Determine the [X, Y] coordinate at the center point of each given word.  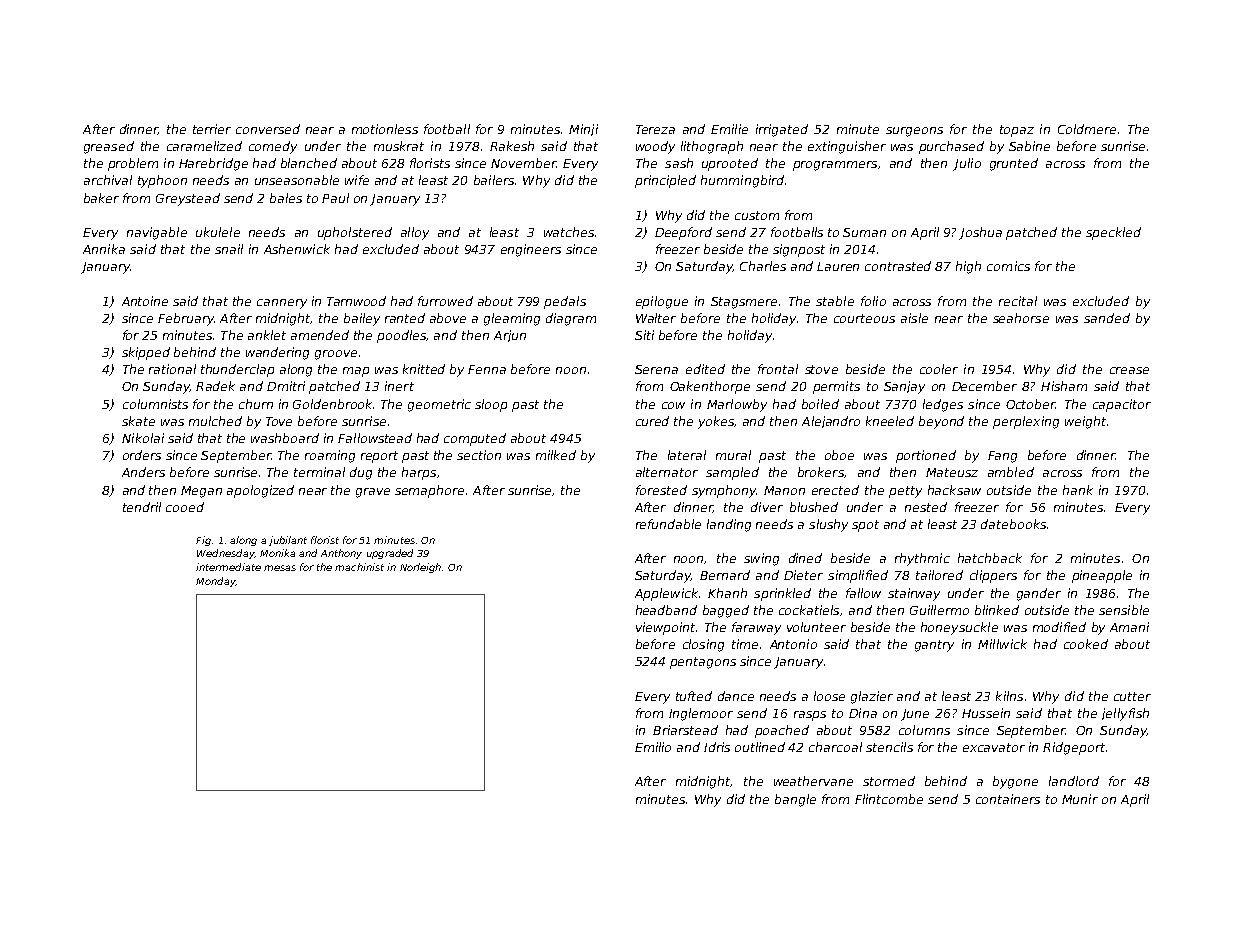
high [968, 267]
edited [705, 369]
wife [357, 180]
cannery [282, 304]
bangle [795, 800]
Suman [864, 232]
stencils [889, 747]
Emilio [653, 747]
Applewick [666, 594]
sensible [1124, 610]
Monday [215, 582]
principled [665, 181]
